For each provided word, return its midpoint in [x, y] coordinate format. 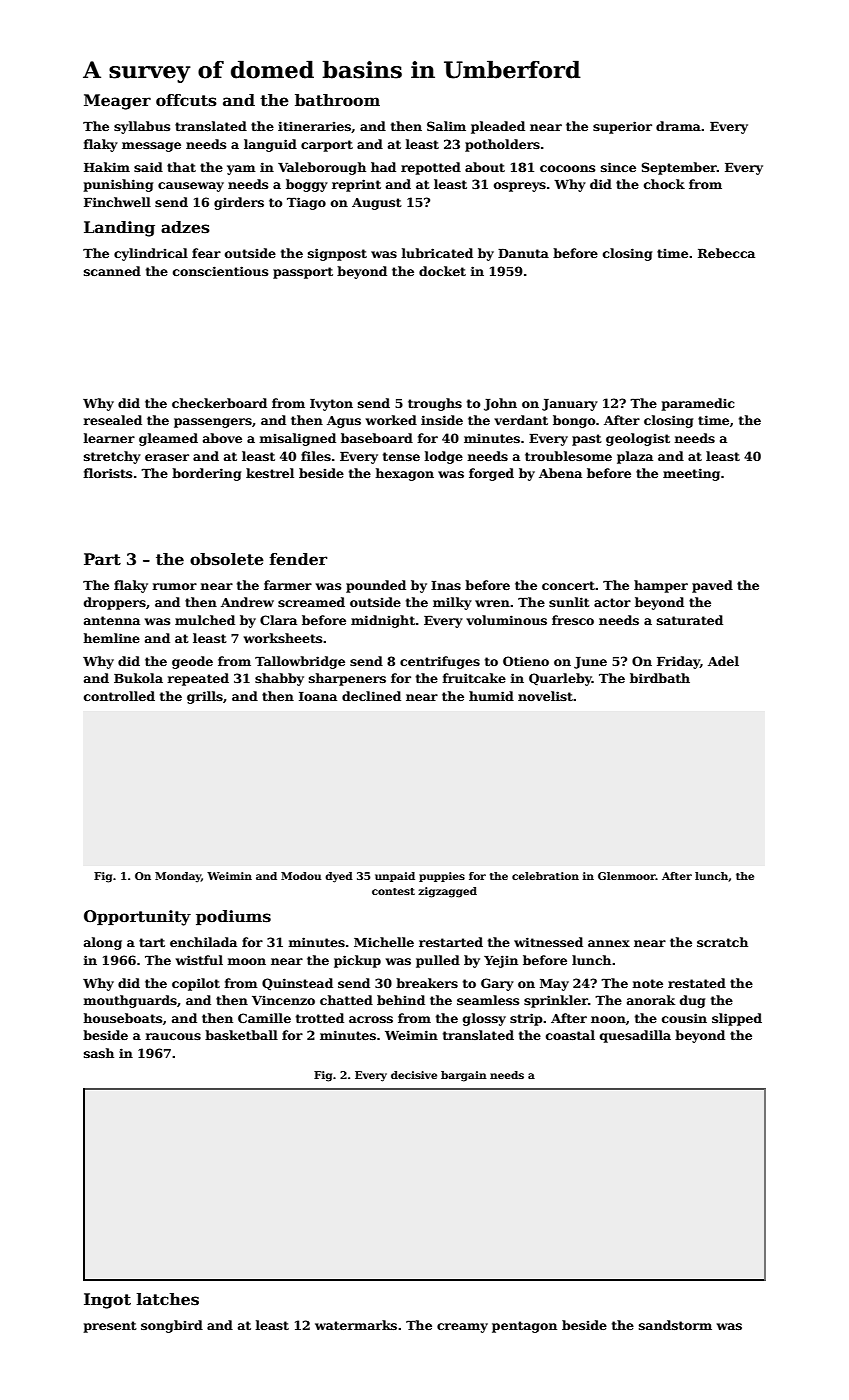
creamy [462, 1328]
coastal [570, 1035]
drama [678, 126]
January [570, 405]
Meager [117, 102]
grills [205, 697]
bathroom [337, 100]
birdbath [660, 678]
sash [99, 1053]
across [371, 1019]
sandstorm [675, 1325]
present [110, 1327]
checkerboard [219, 403]
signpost [337, 254]
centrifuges [440, 662]
